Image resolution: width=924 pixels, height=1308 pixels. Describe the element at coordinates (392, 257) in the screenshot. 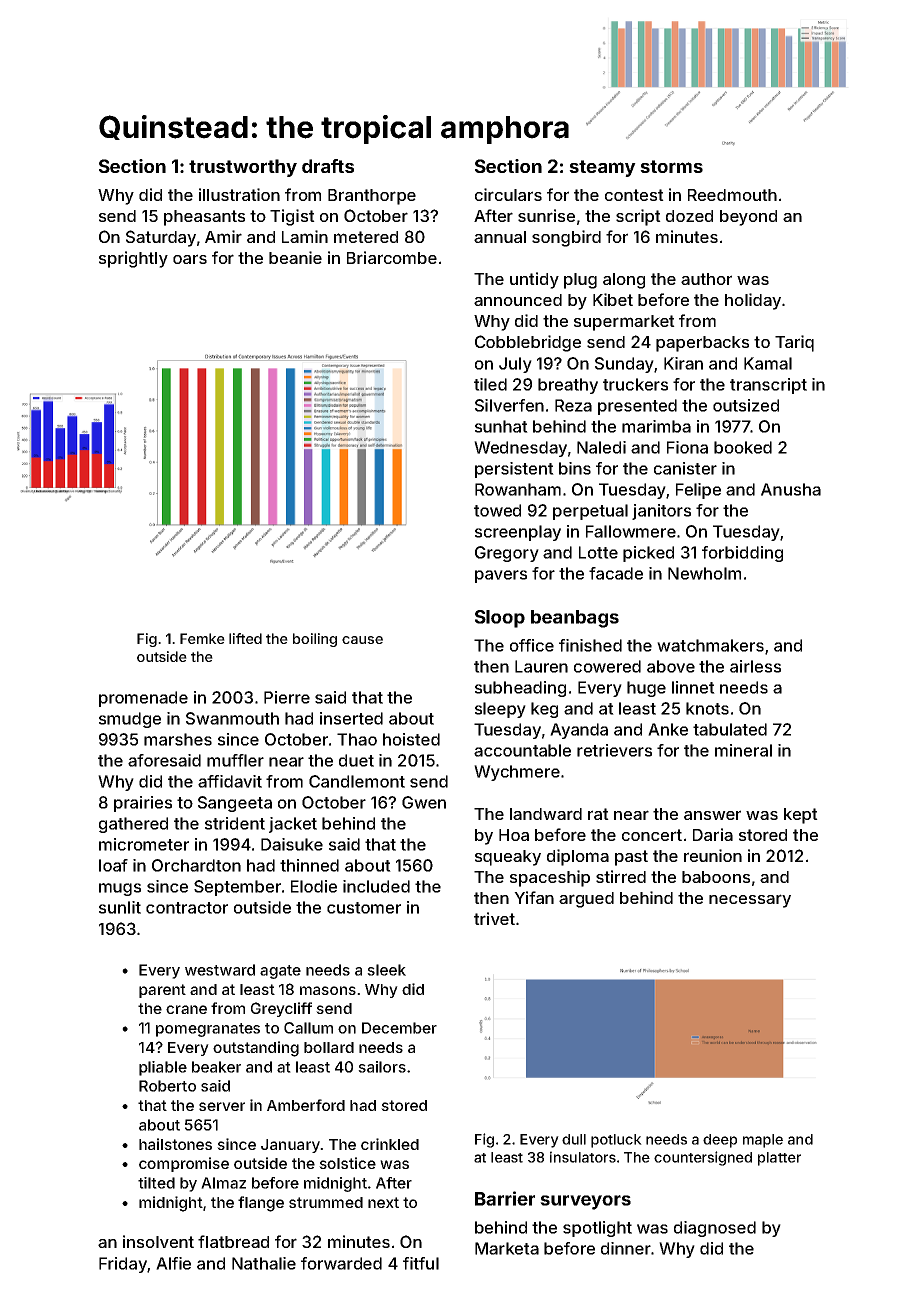

I see `Briarcombe` at that location.
